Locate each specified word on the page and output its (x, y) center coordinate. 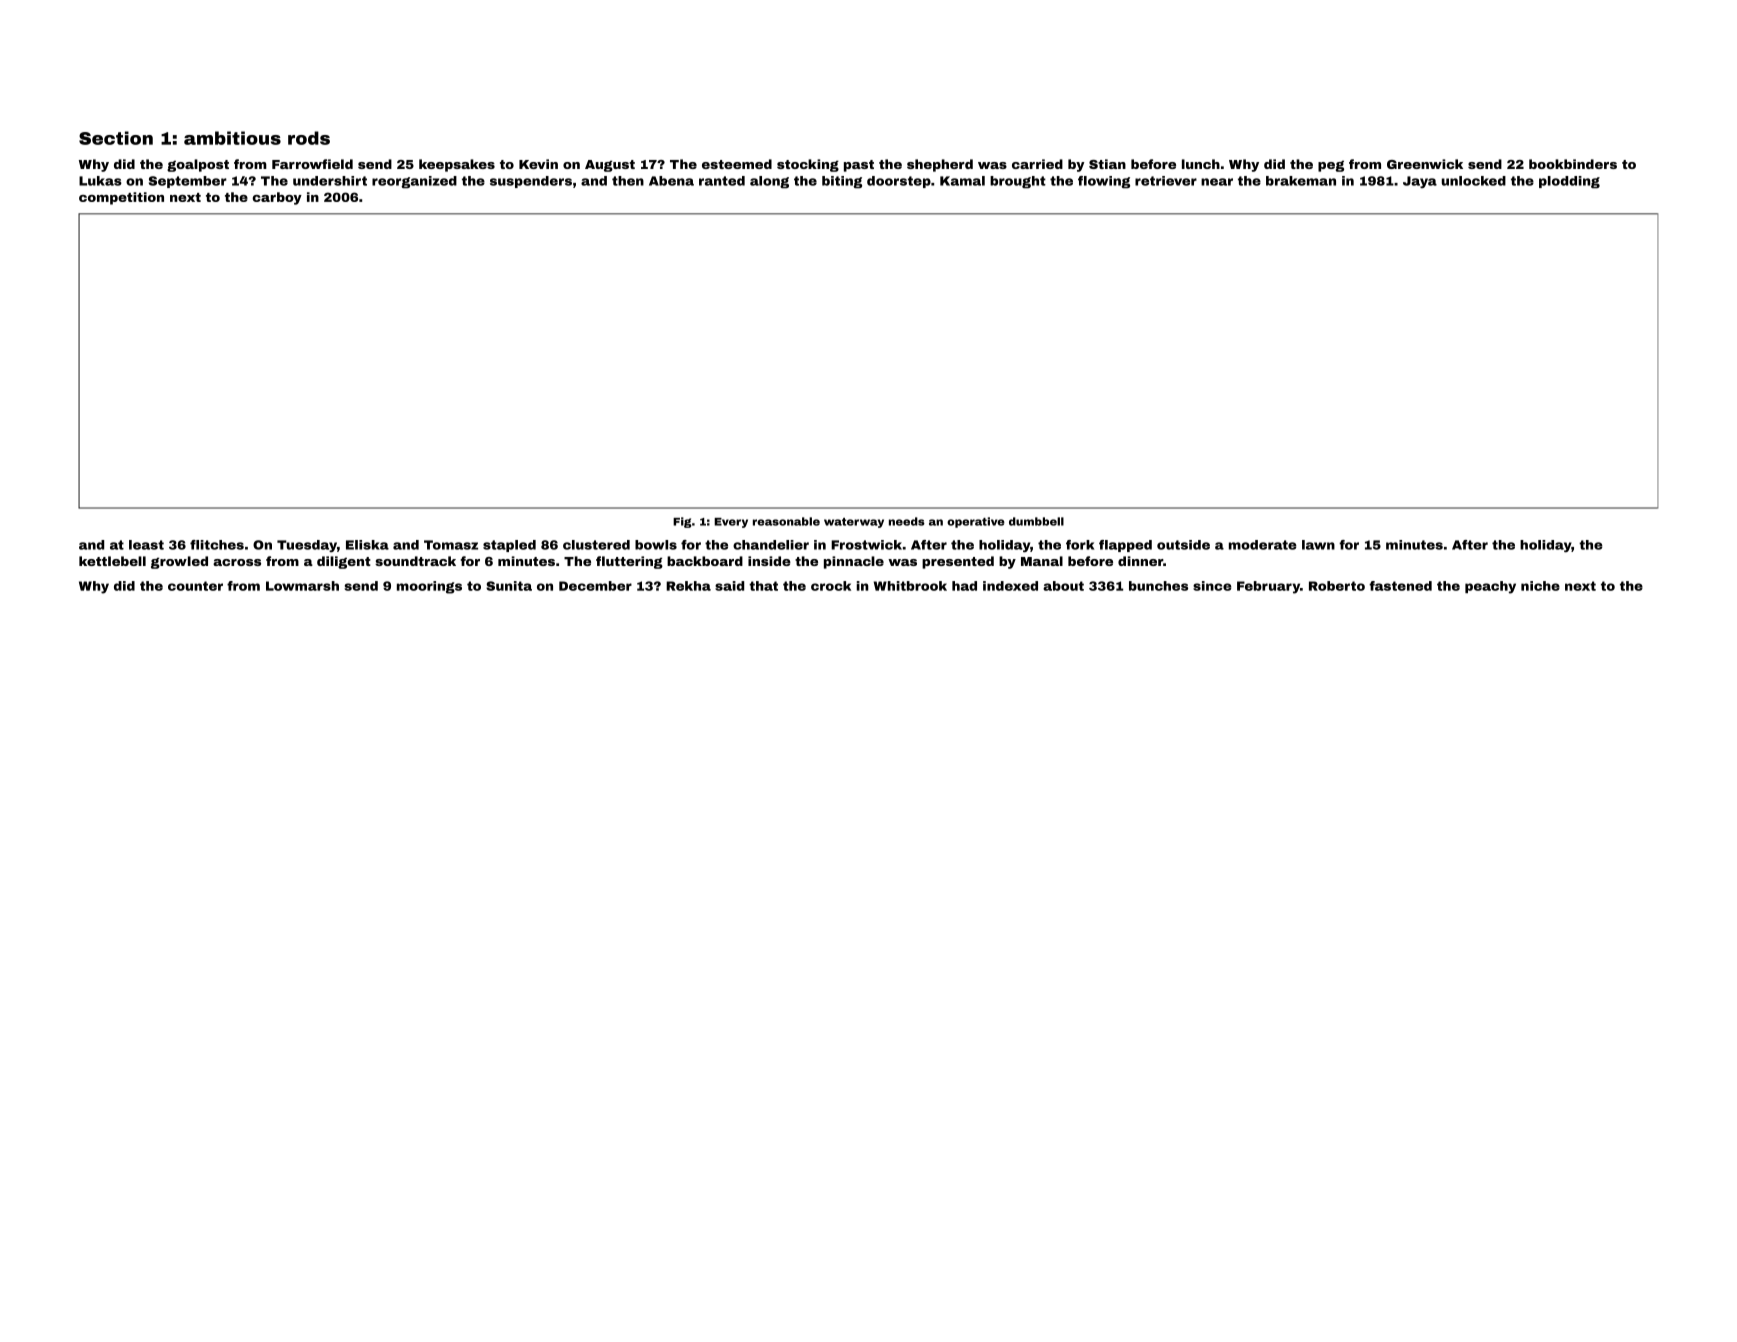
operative (976, 522)
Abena (671, 181)
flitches (217, 545)
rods (309, 138)
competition (121, 198)
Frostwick (866, 545)
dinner (1140, 561)
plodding (1569, 182)
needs (907, 521)
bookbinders (1573, 164)
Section (116, 138)
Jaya (1420, 182)
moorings (429, 587)
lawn (1318, 545)
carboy (277, 198)
